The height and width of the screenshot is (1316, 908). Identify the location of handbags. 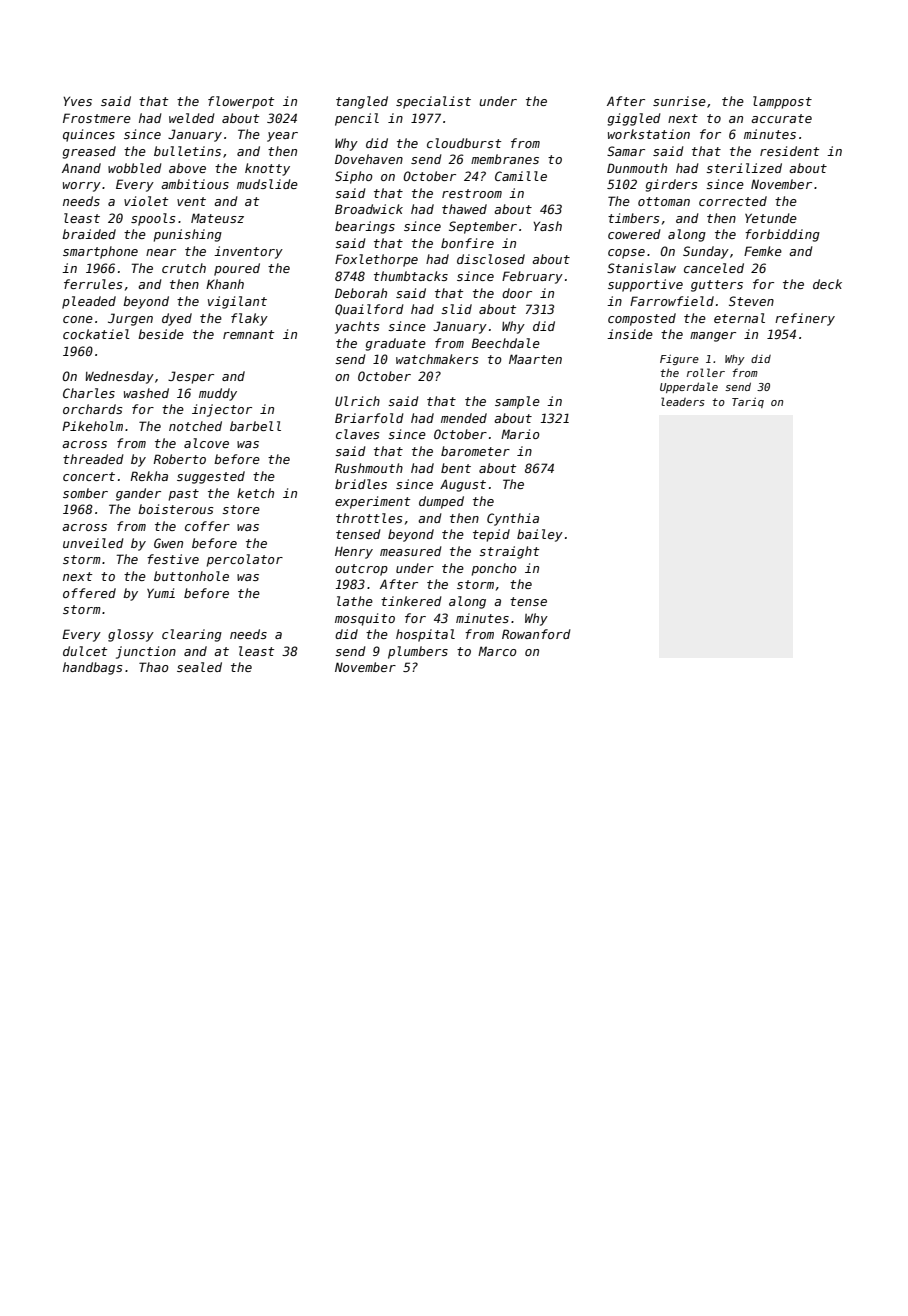
(93, 668).
